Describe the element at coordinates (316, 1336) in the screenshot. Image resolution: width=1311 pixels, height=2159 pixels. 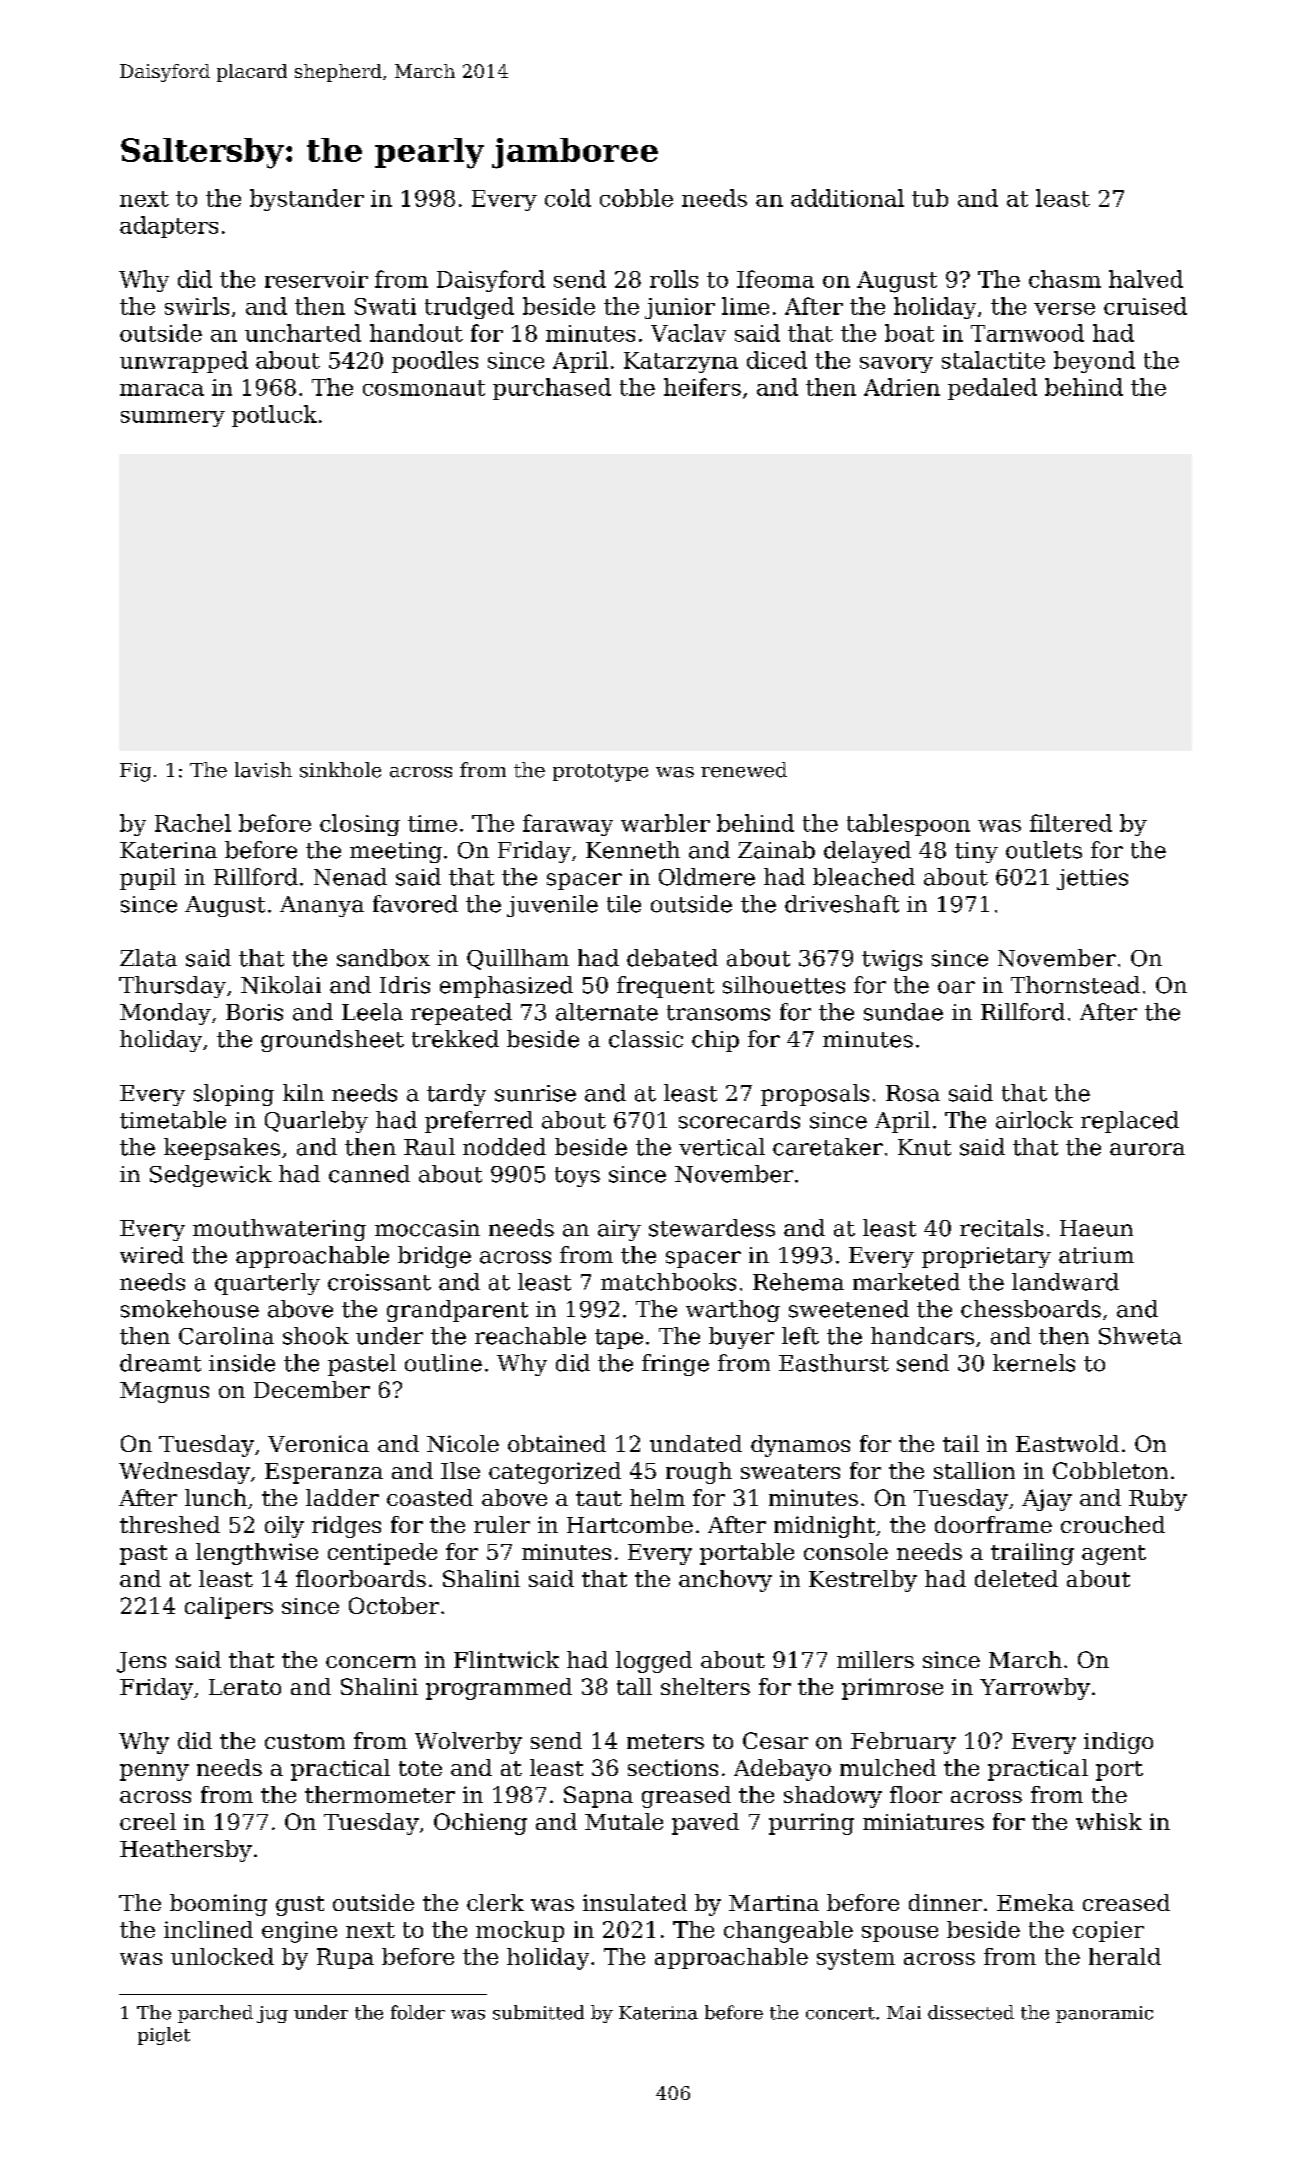
I see `shook` at that location.
